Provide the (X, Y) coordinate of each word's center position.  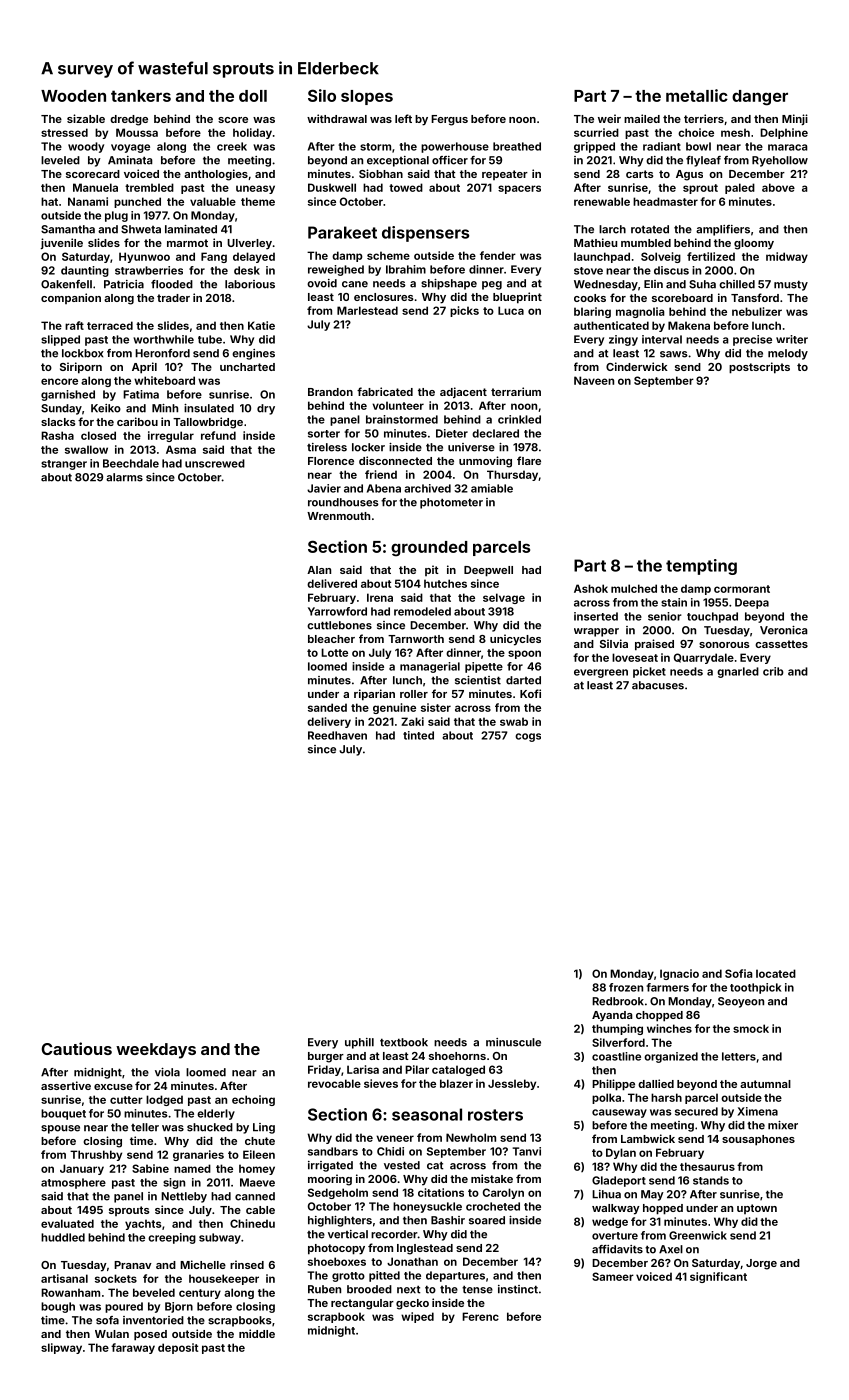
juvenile (61, 243)
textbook (404, 1042)
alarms (124, 477)
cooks (590, 298)
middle (257, 1333)
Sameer (613, 1276)
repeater (505, 175)
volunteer (398, 405)
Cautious (77, 1048)
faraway (133, 1348)
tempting (701, 567)
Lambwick (648, 1138)
